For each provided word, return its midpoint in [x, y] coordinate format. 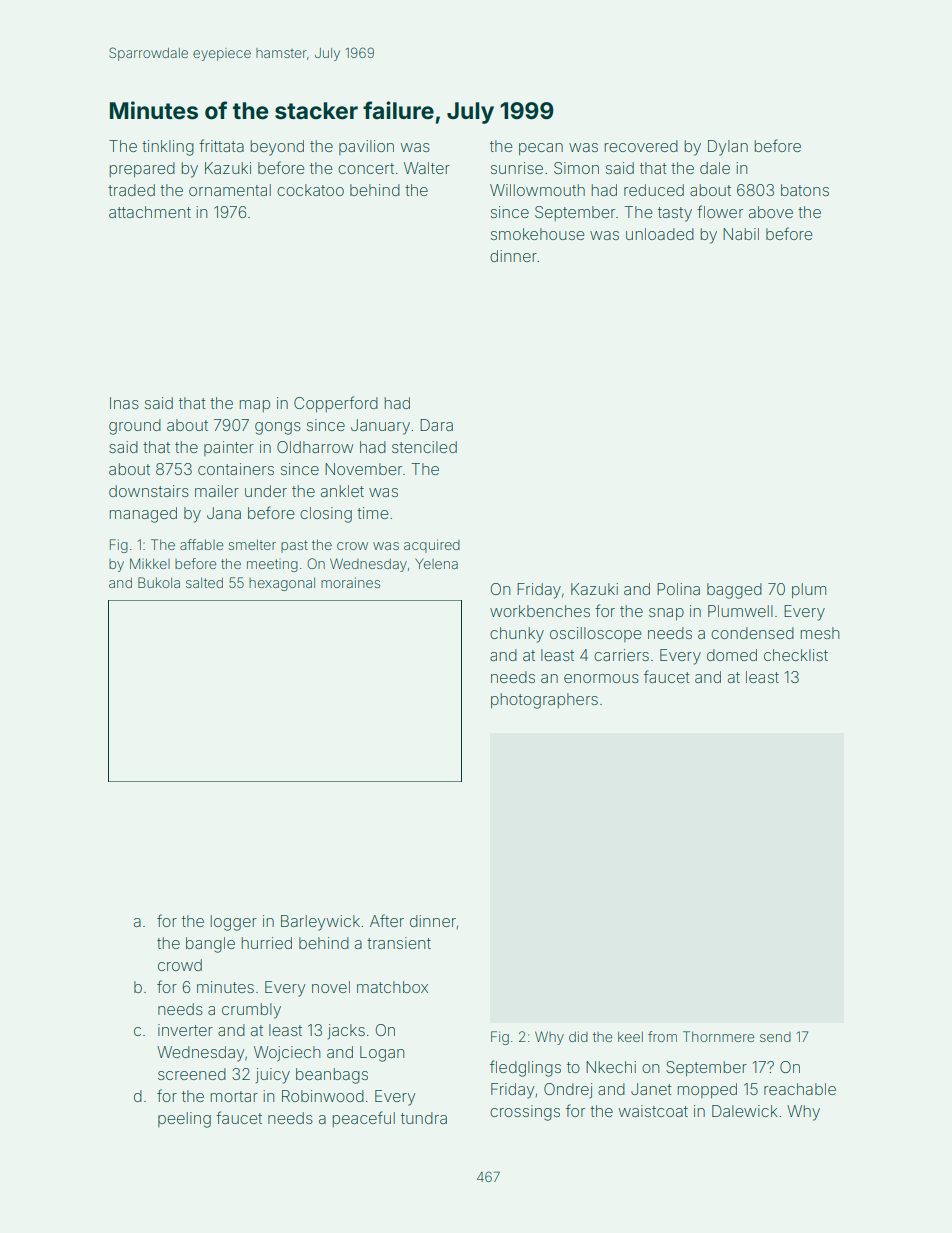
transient [399, 943]
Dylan [728, 148]
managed [143, 515]
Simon [576, 168]
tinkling [168, 148]
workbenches [540, 611]
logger [234, 923]
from [662, 1036]
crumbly [251, 1011]
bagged [734, 591]
